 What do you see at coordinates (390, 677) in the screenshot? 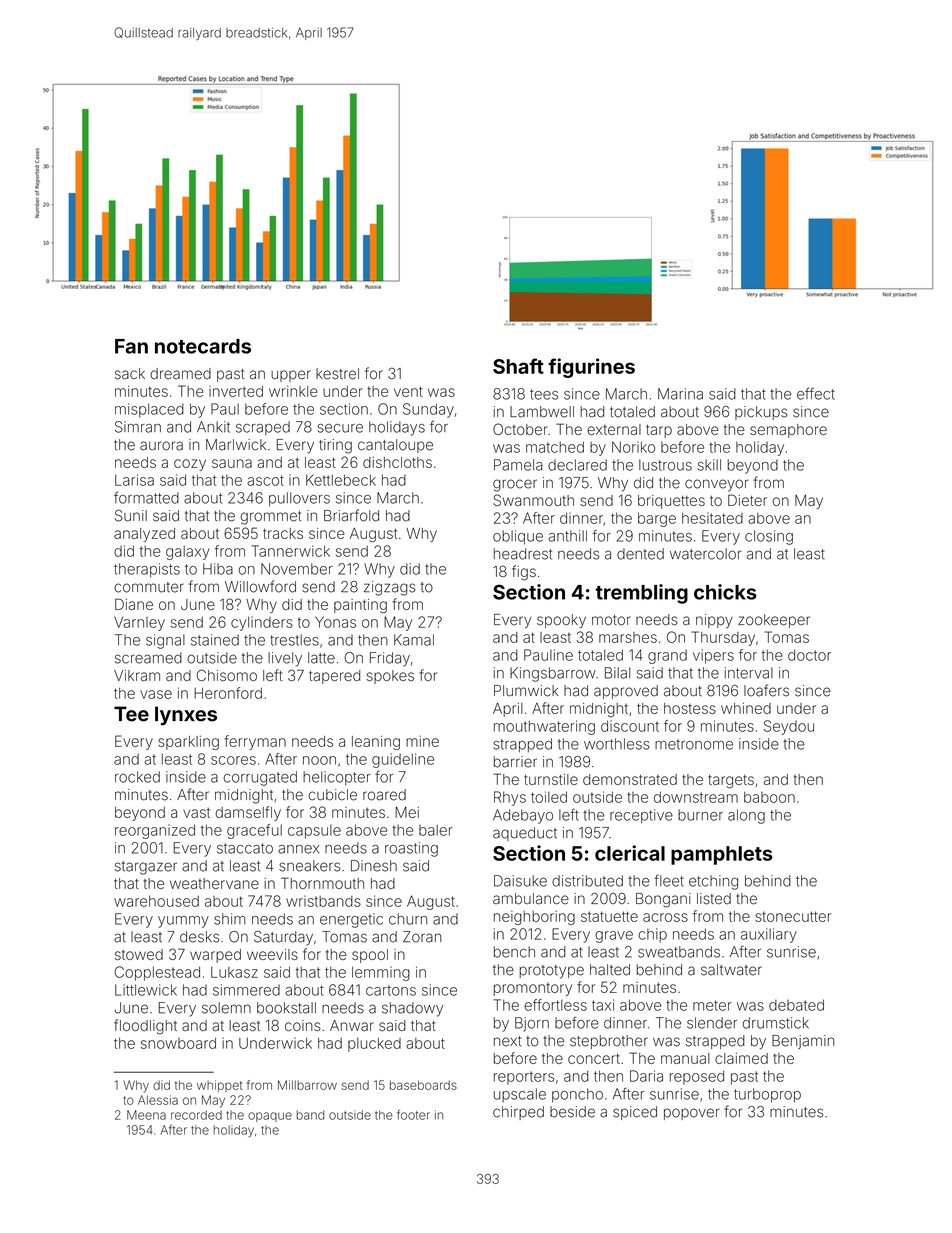
I see `spokes` at bounding box center [390, 677].
